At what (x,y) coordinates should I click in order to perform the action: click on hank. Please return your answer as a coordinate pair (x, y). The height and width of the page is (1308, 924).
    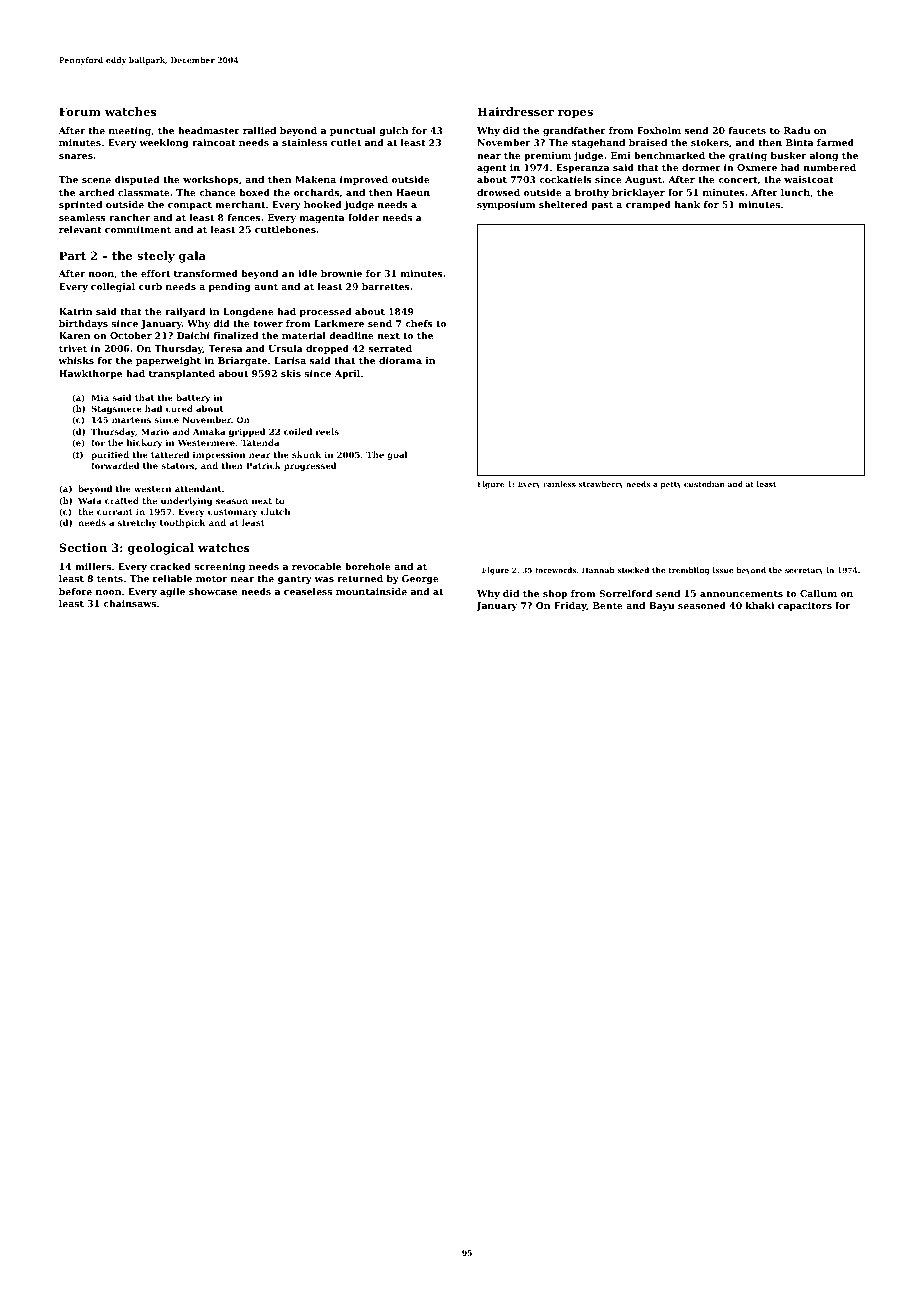
    Looking at the image, I should click on (687, 204).
